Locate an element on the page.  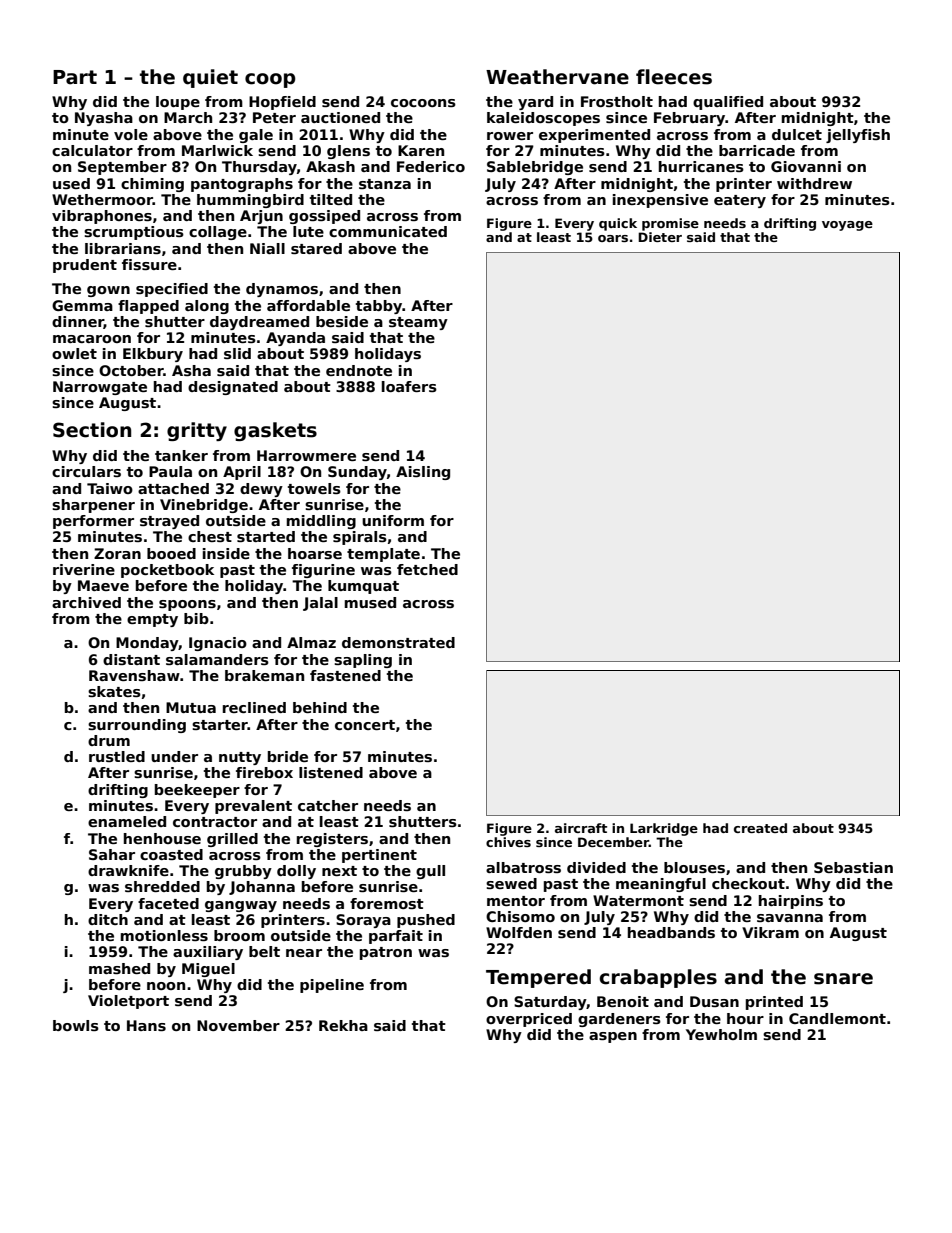
tabby is located at coordinates (379, 307).
